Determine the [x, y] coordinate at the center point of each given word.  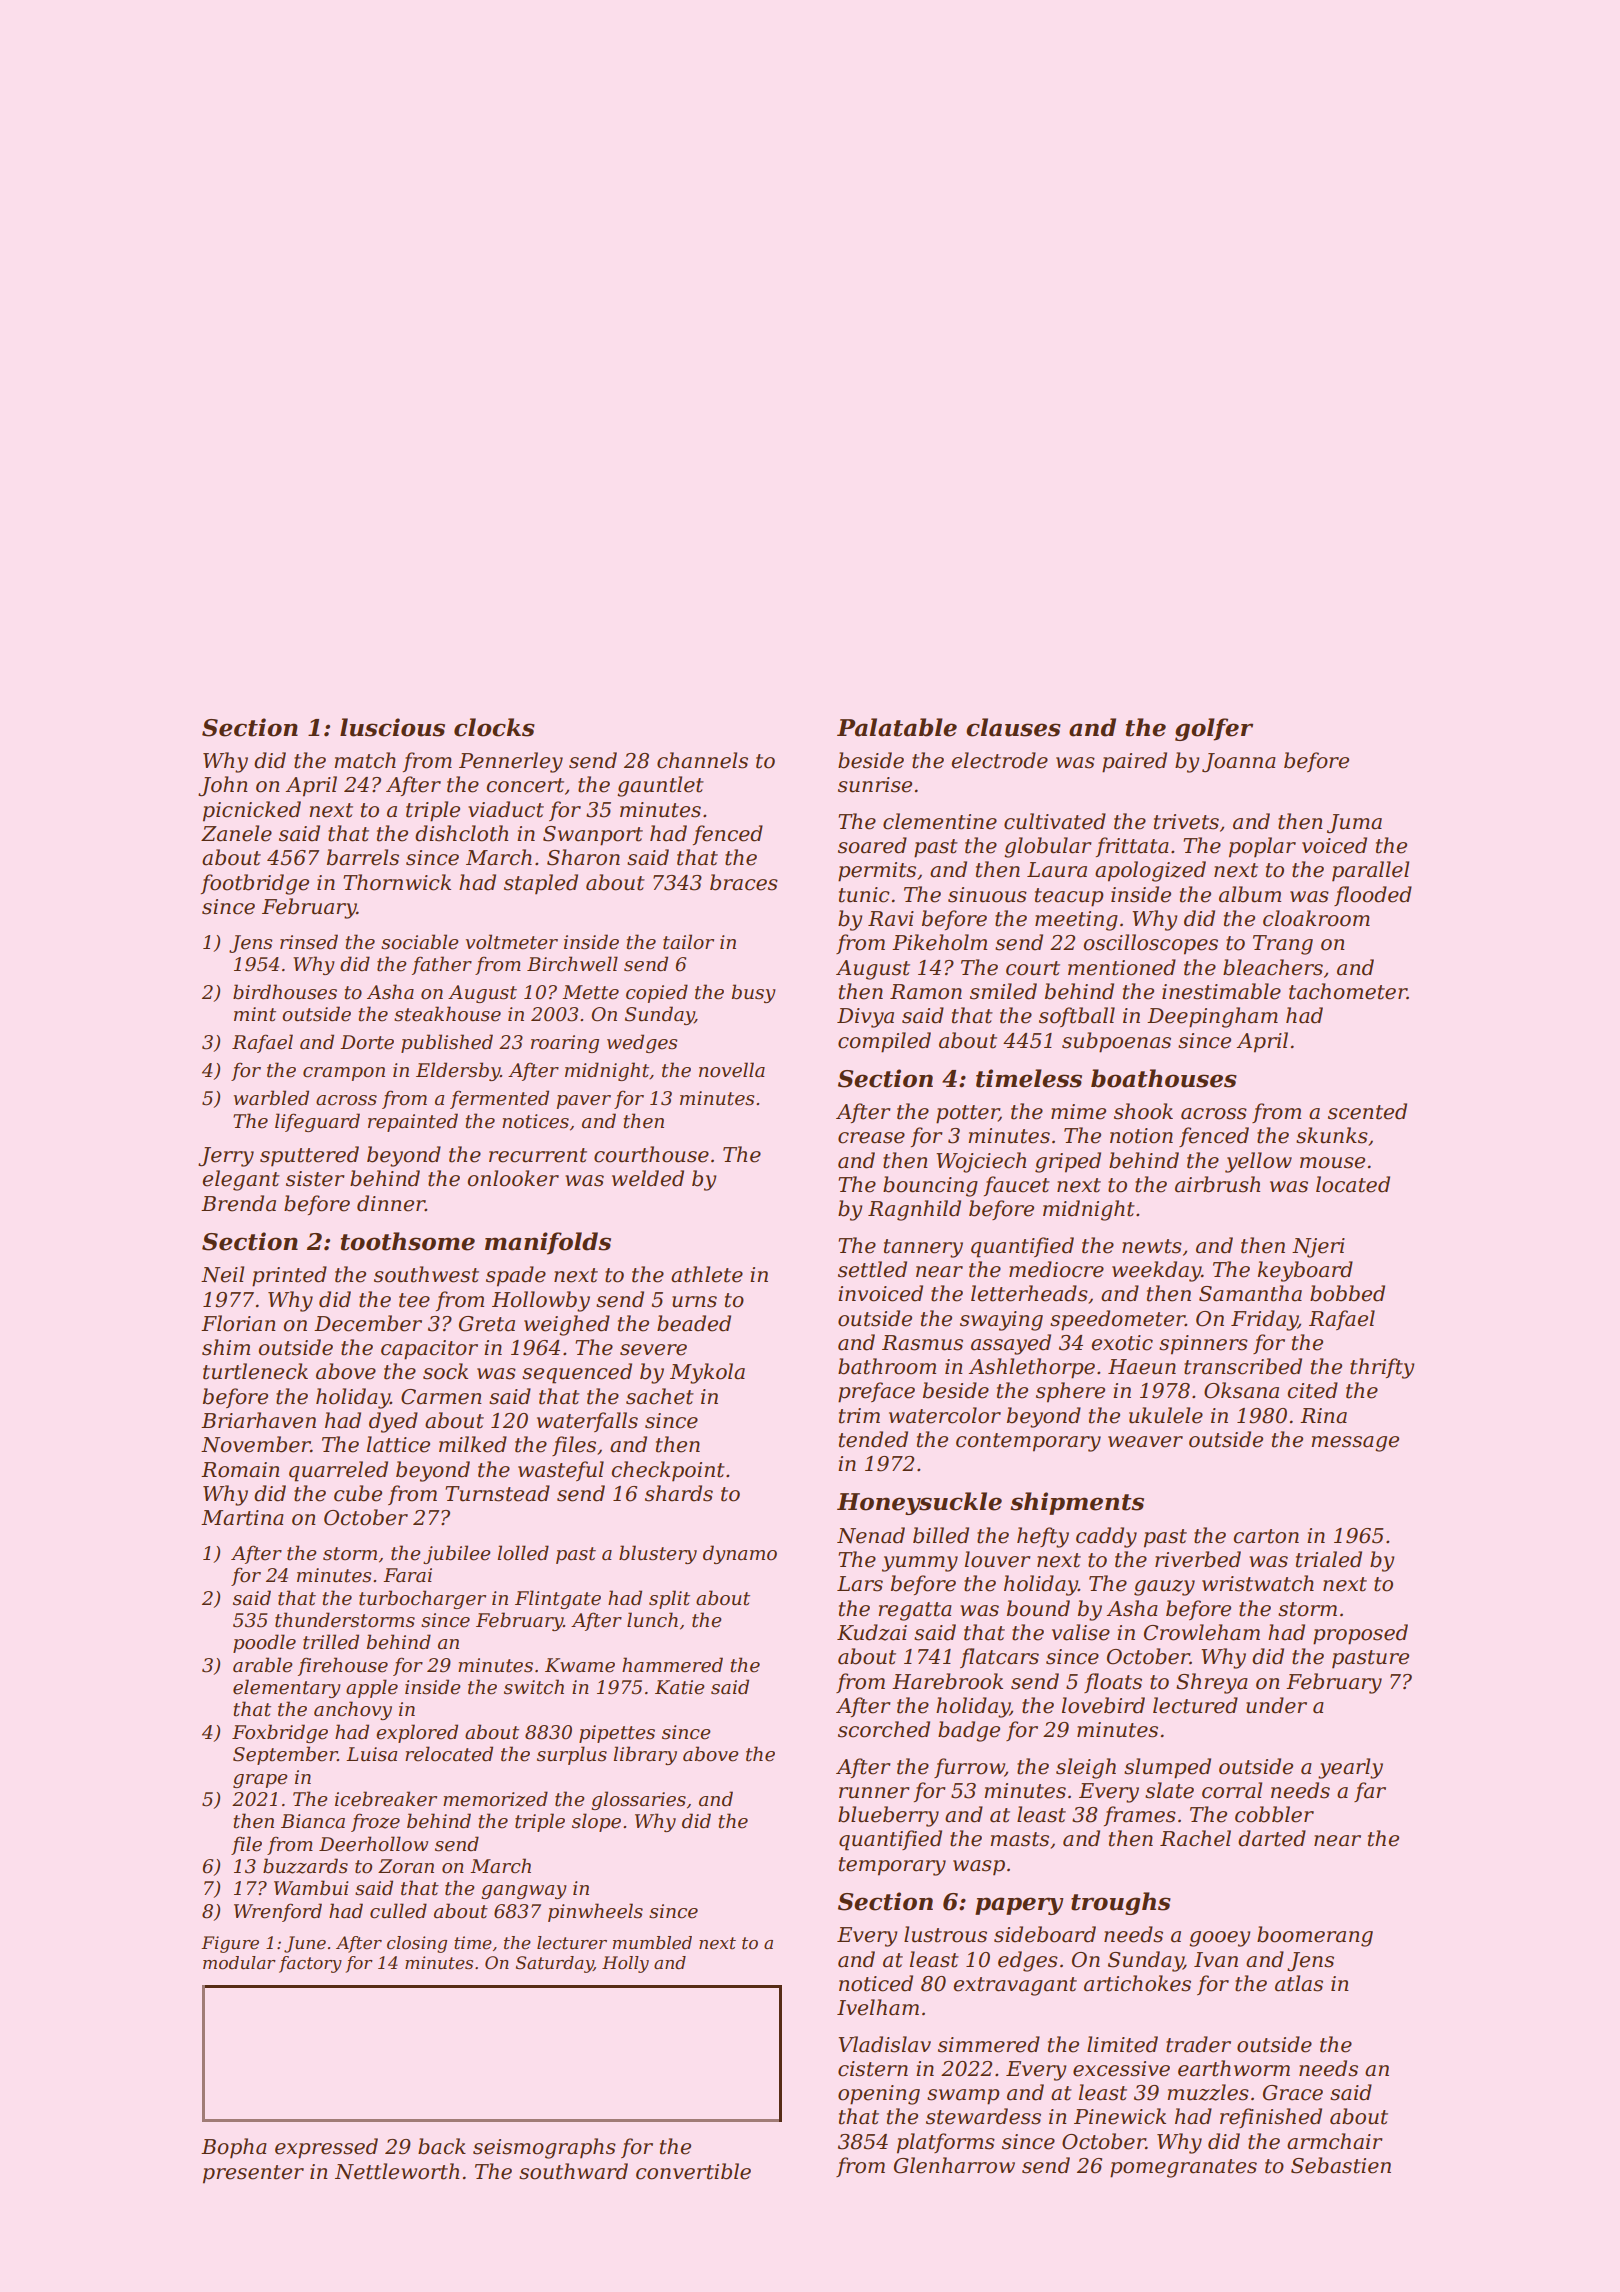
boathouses [1164, 1078]
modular [239, 1963]
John [223, 786]
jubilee [457, 1554]
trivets [1186, 822]
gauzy [1164, 1588]
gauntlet [660, 786]
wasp [979, 1868]
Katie [680, 1687]
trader [1198, 2044]
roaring [565, 1044]
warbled [271, 1098]
